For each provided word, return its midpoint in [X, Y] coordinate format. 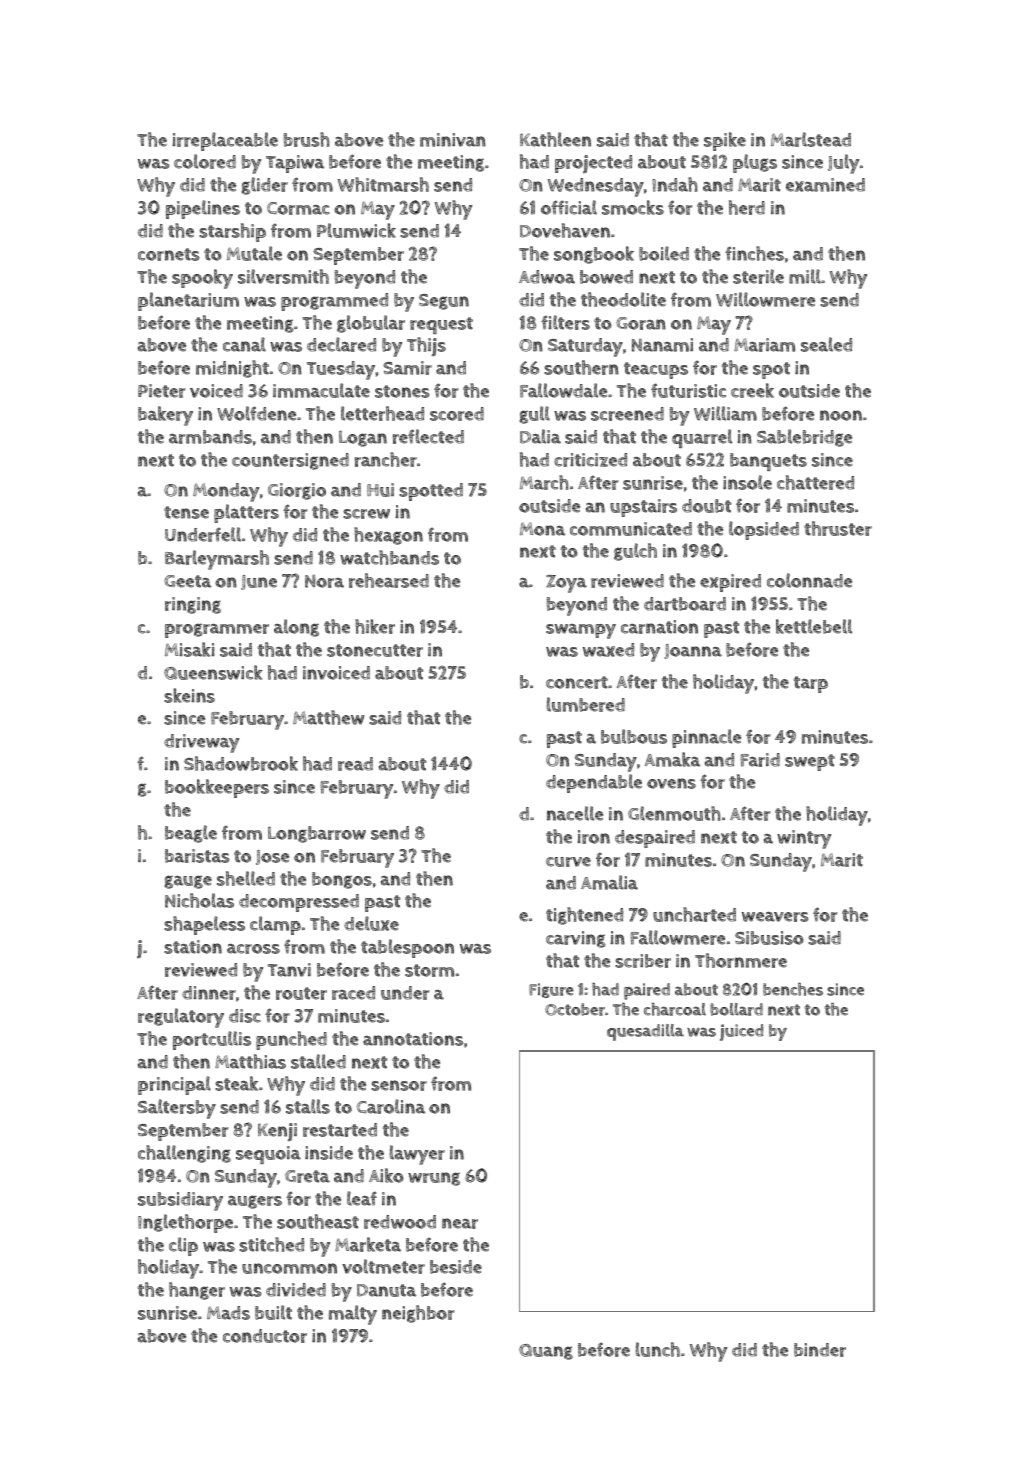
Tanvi [289, 970]
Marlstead [811, 139]
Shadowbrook [241, 763]
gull [534, 415]
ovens [671, 783]
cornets [169, 254]
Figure [551, 990]
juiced [741, 1032]
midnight [232, 369]
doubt [706, 506]
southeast [318, 1221]
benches [793, 989]
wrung [434, 1179]
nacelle [575, 813]
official [569, 207]
